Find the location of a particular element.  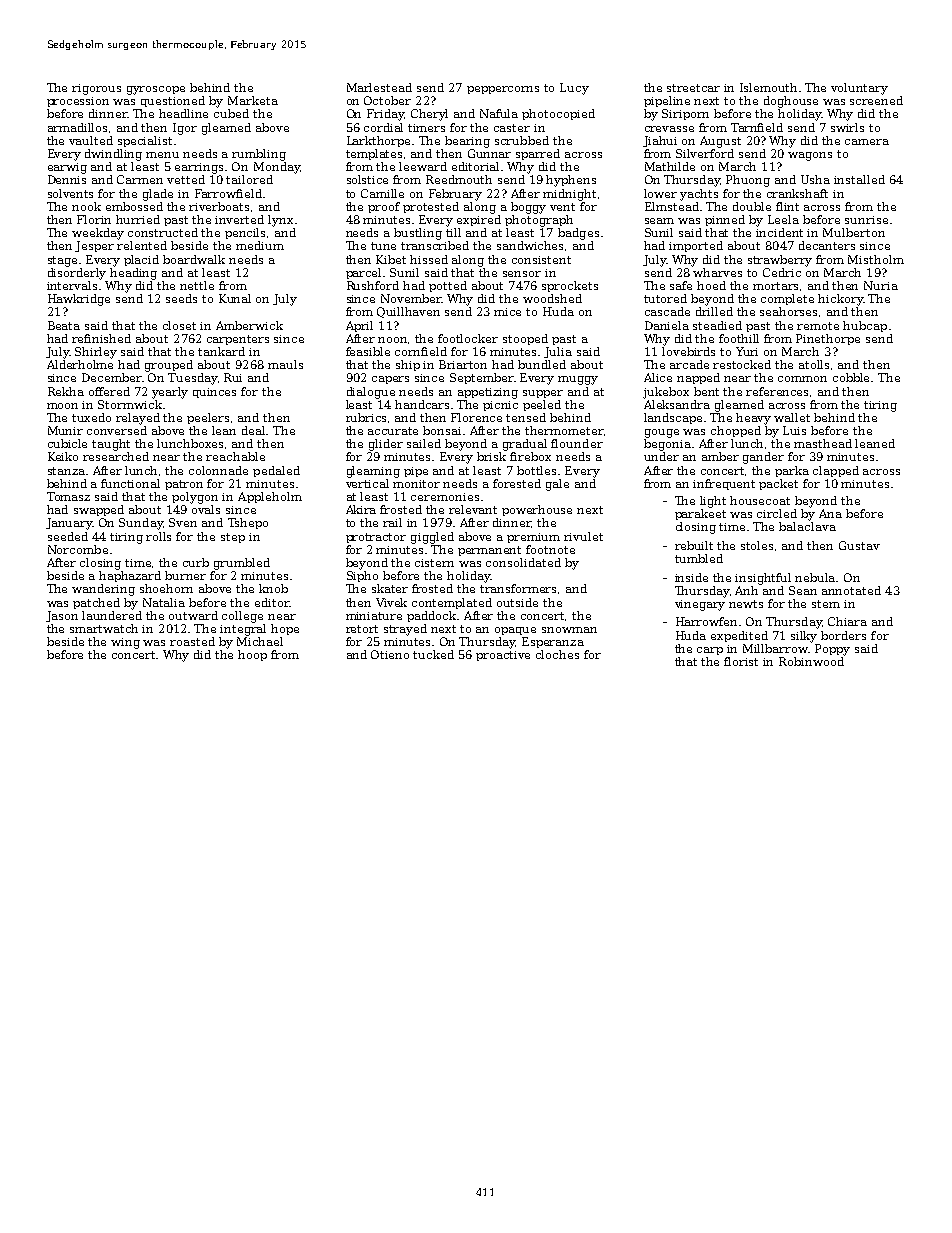

annotated is located at coordinates (851, 590).
